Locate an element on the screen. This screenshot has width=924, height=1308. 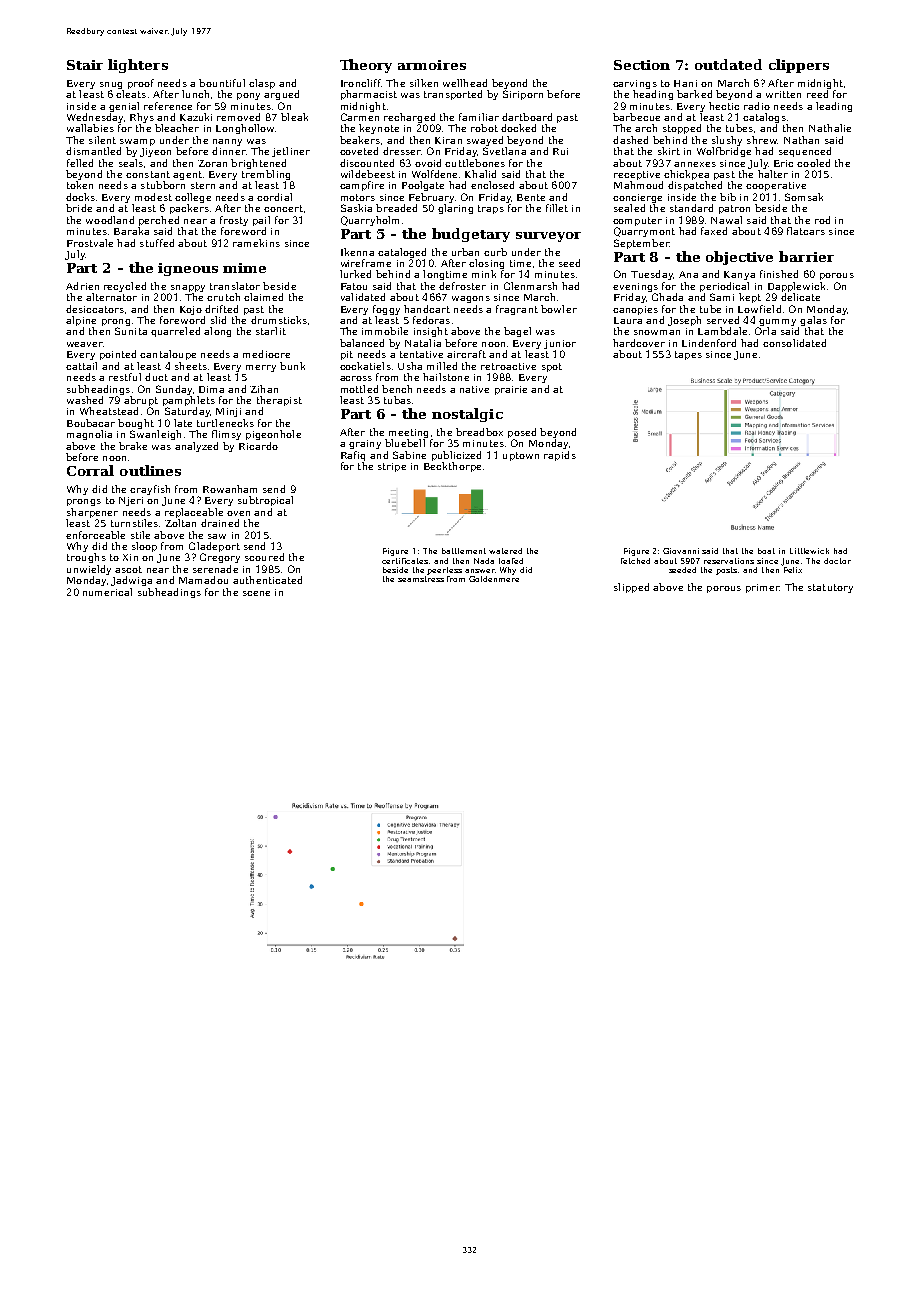
leading is located at coordinates (834, 107).
